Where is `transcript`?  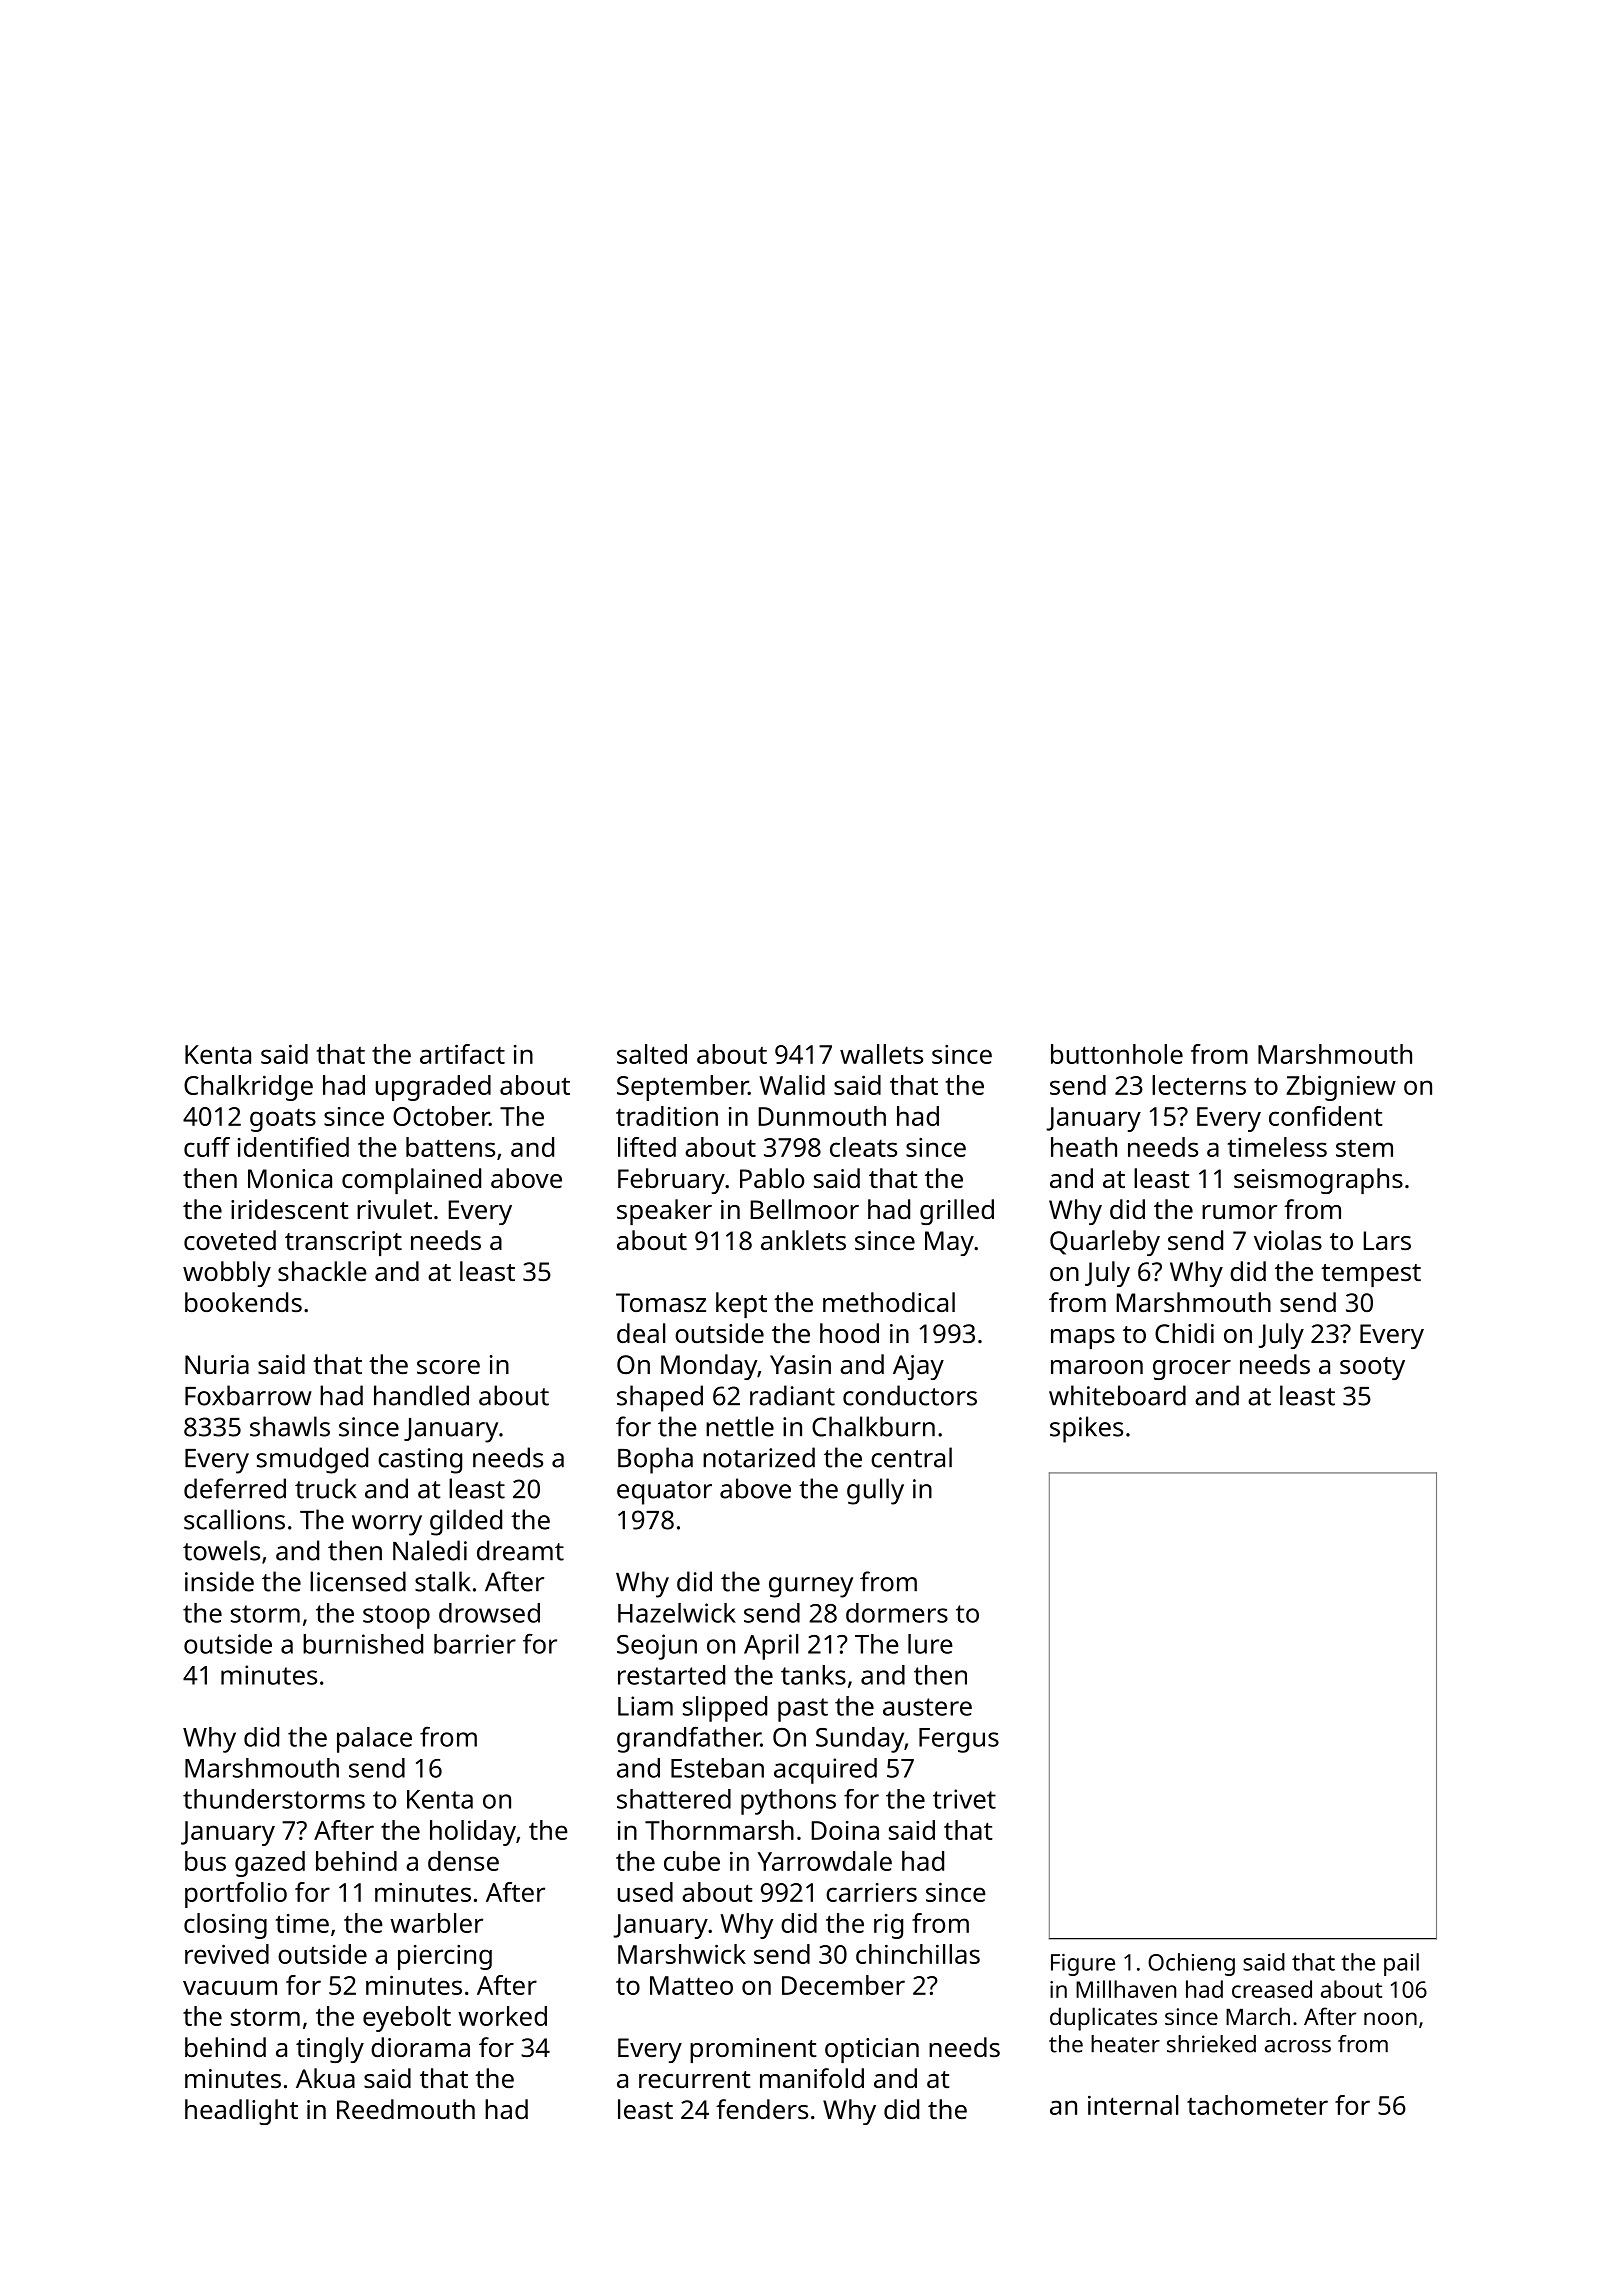 transcript is located at coordinates (343, 1243).
